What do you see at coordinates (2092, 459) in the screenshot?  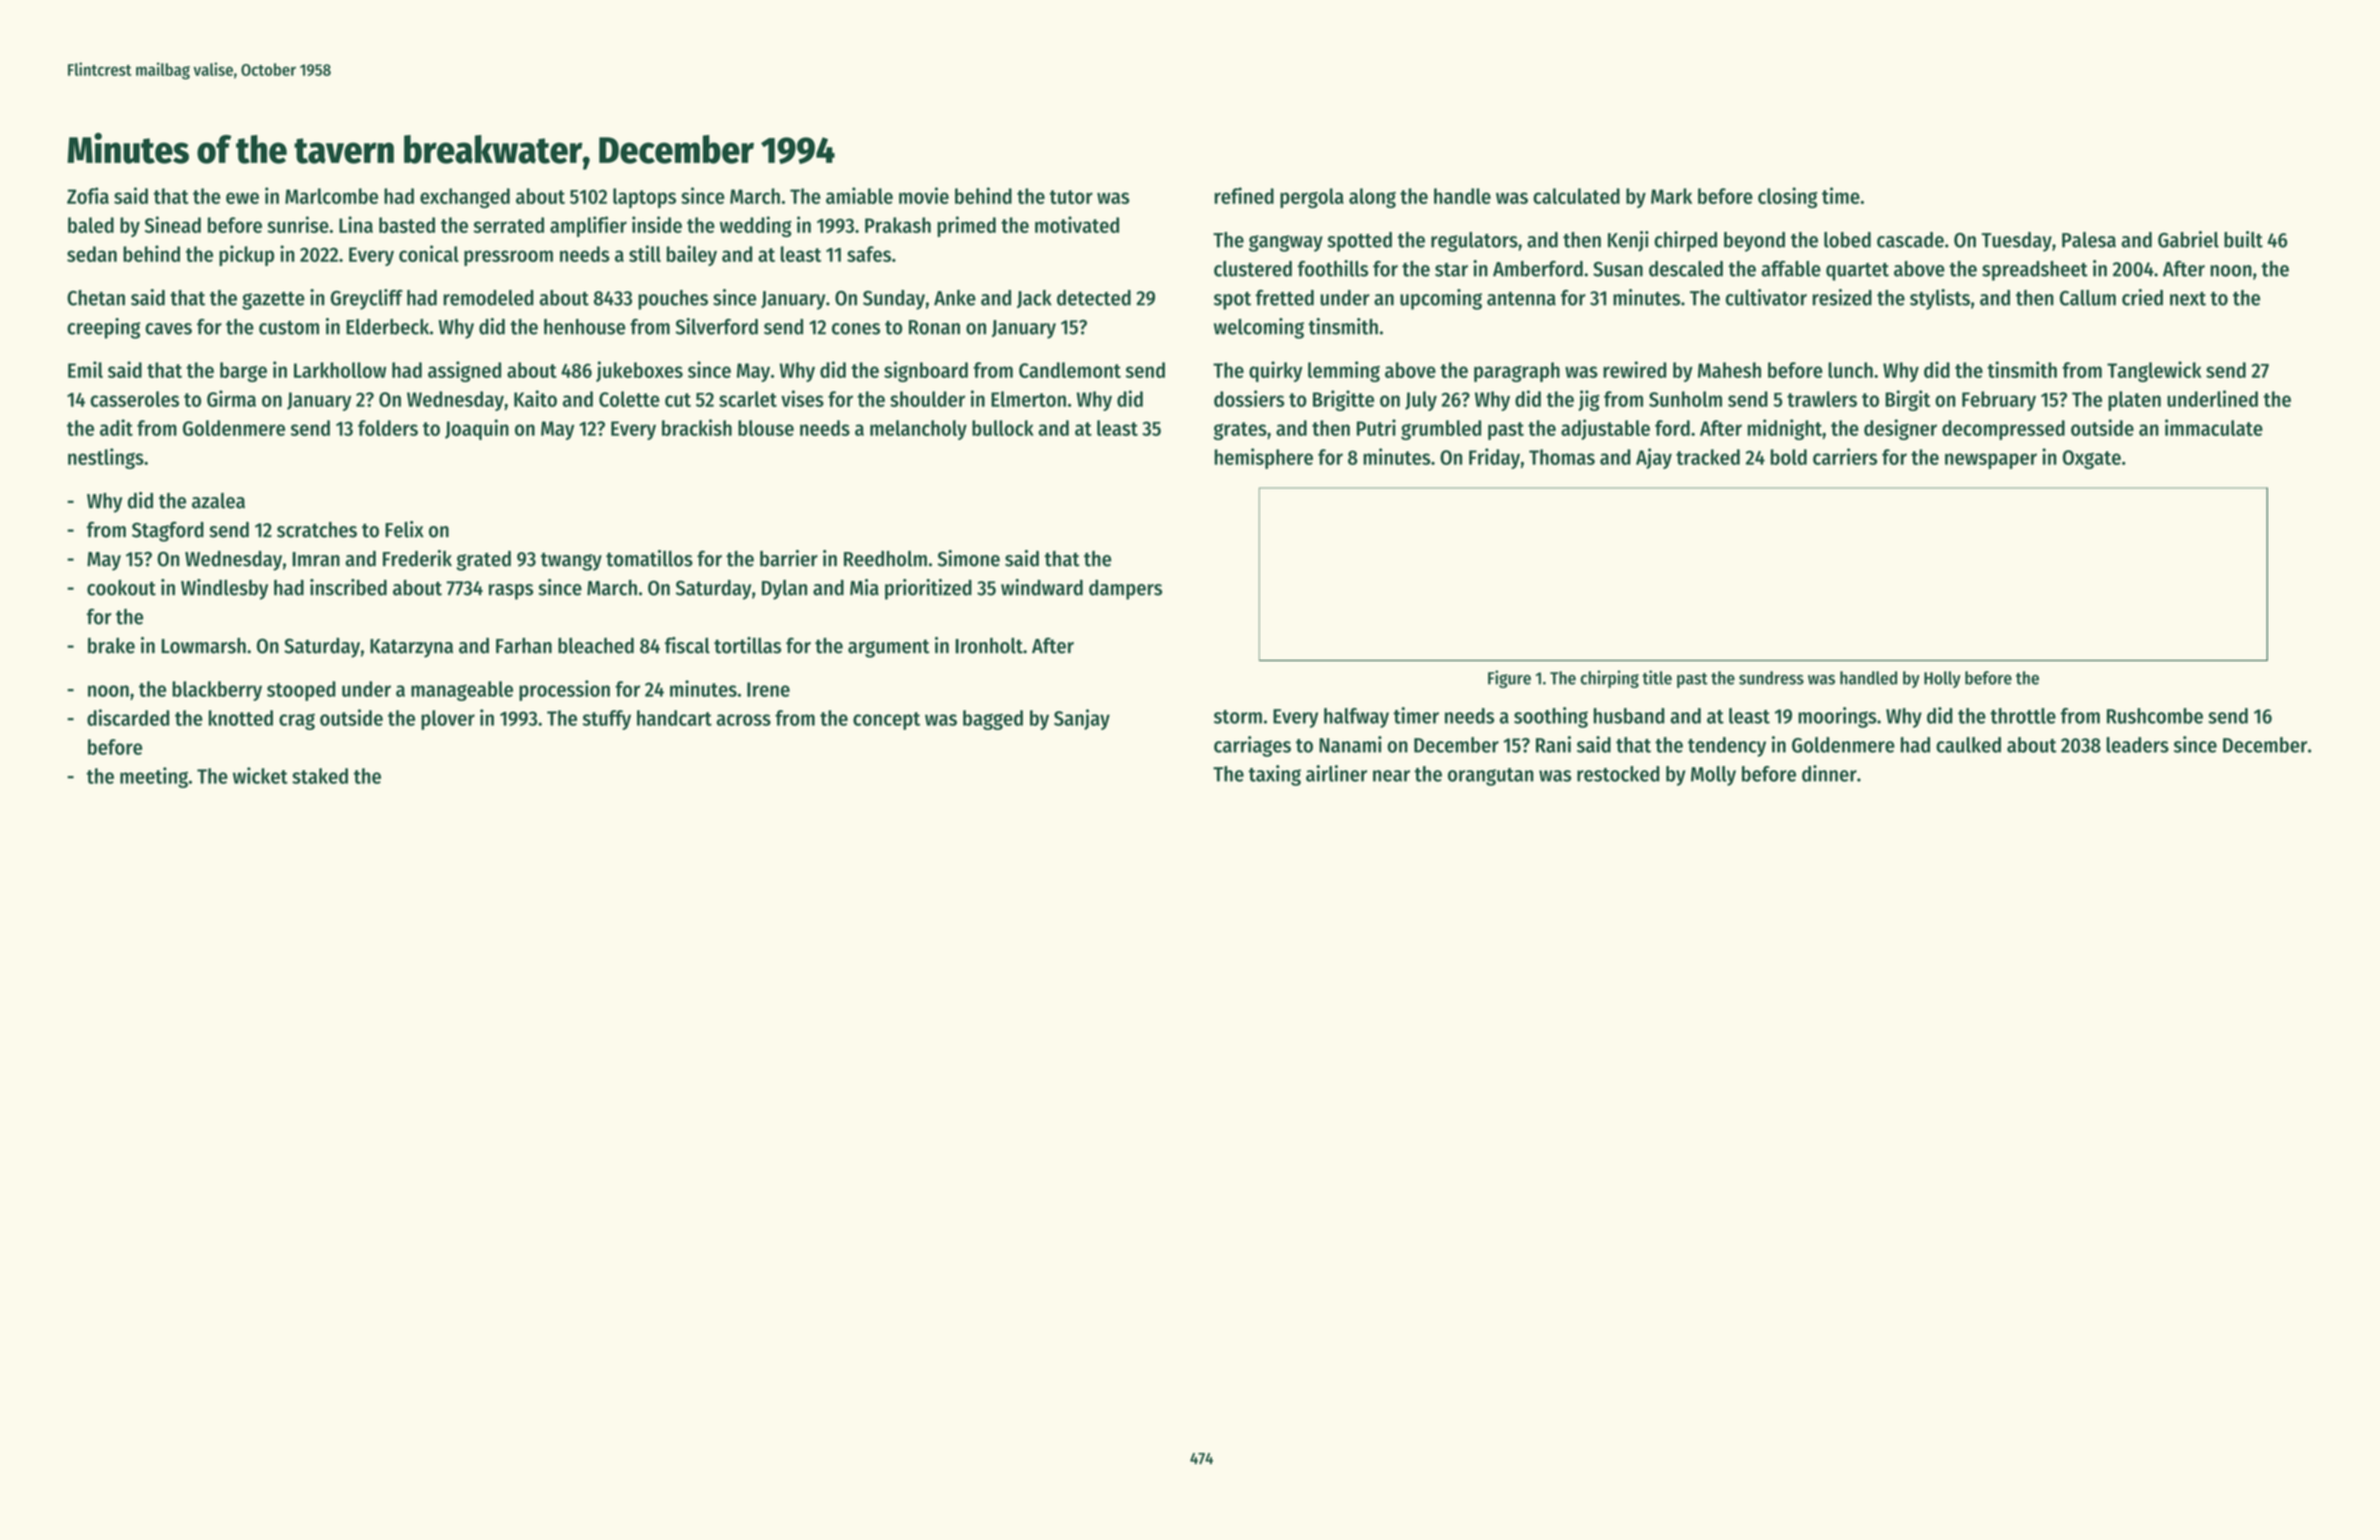 I see `Oxgate` at bounding box center [2092, 459].
